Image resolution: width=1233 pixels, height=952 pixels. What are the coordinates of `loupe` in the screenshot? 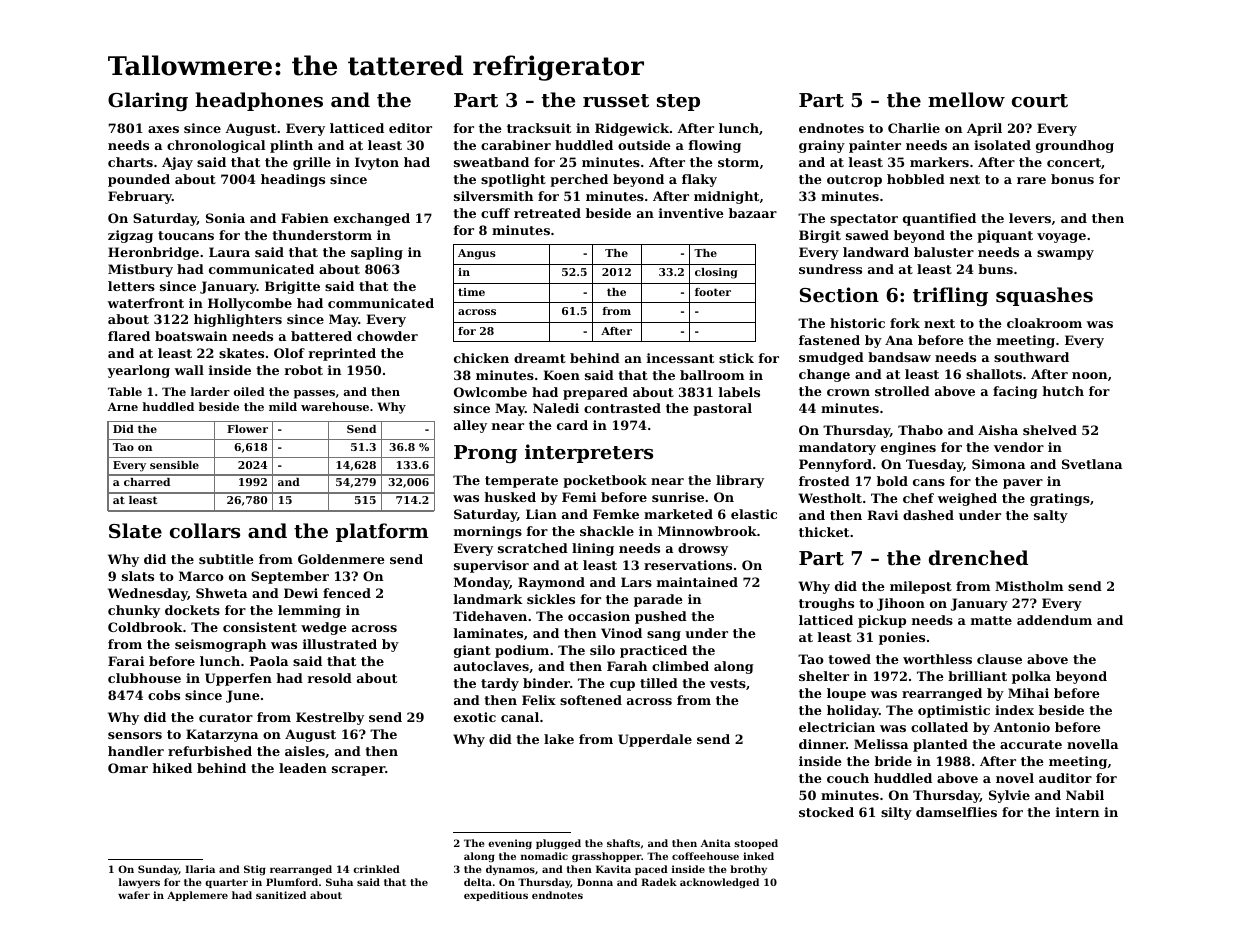 It's located at (846, 694).
